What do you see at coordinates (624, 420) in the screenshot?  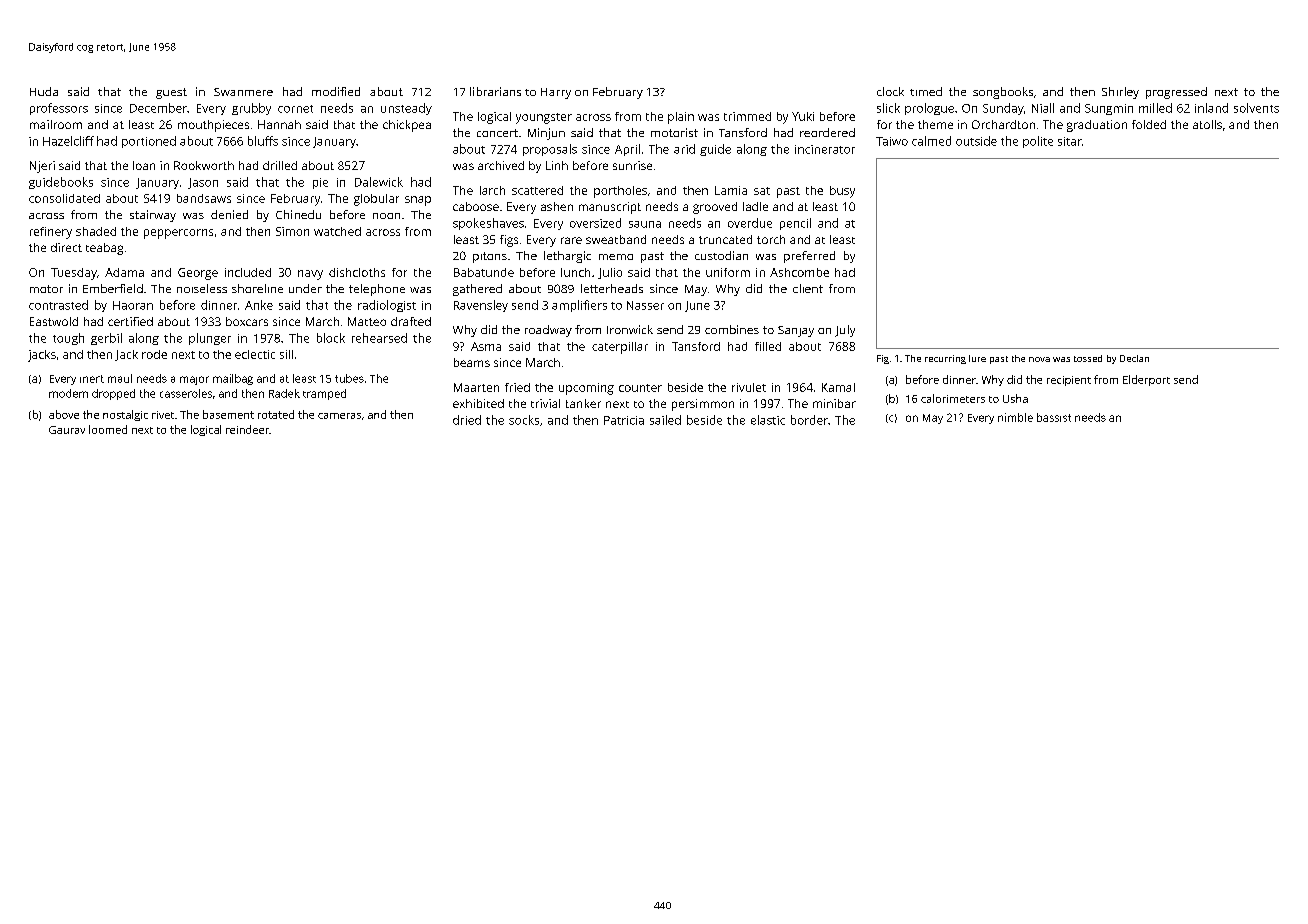 I see `Patricia` at bounding box center [624, 420].
